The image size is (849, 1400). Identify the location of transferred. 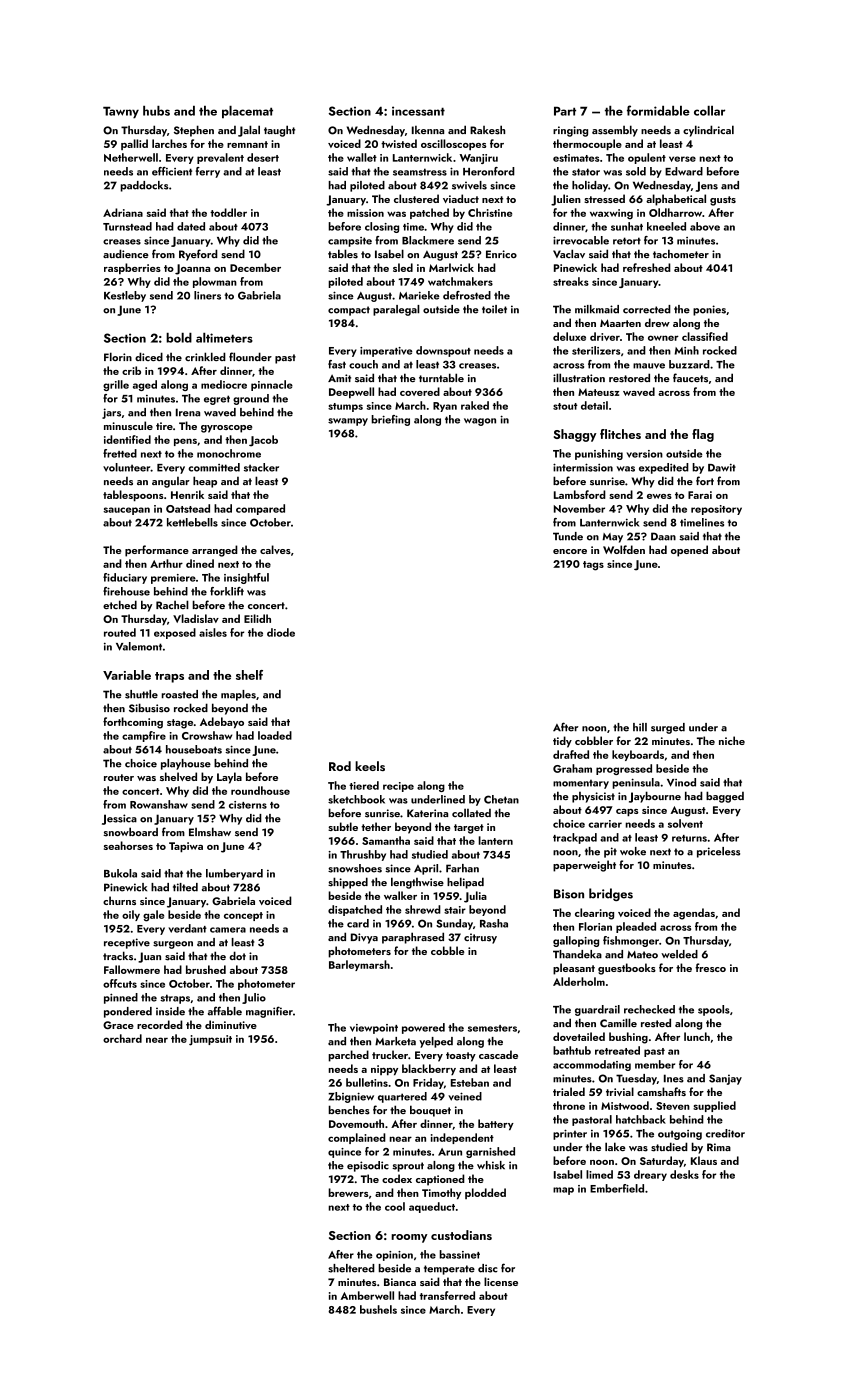
(447, 1295).
